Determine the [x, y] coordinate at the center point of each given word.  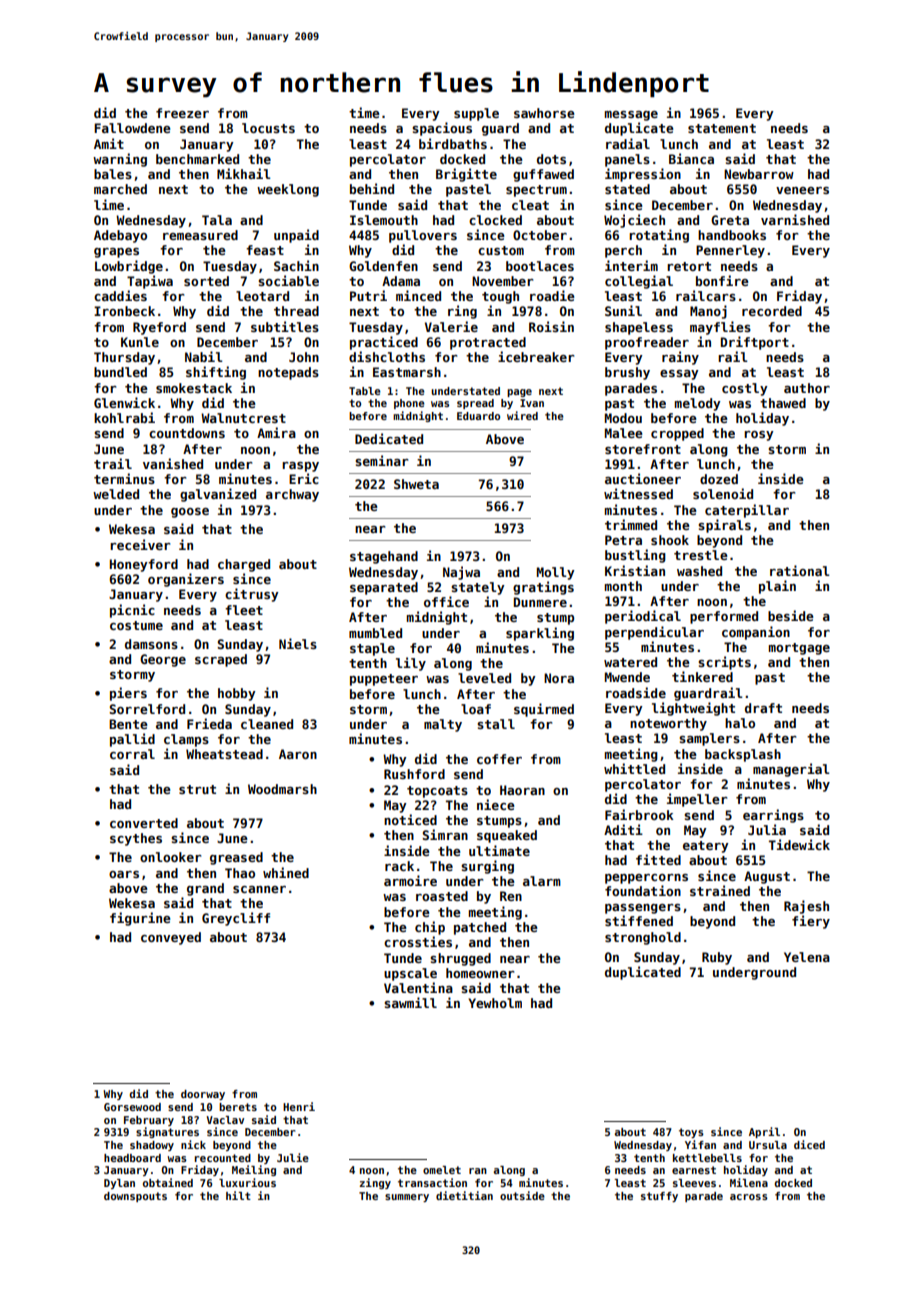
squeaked [507, 836]
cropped [677, 434]
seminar [382, 460]
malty [443, 725]
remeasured [200, 235]
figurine [140, 919]
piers [128, 694]
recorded [772, 311]
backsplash [743, 755]
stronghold [643, 938]
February [149, 1121]
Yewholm [495, 1003]
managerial [791, 770]
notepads [288, 373]
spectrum [536, 191]
